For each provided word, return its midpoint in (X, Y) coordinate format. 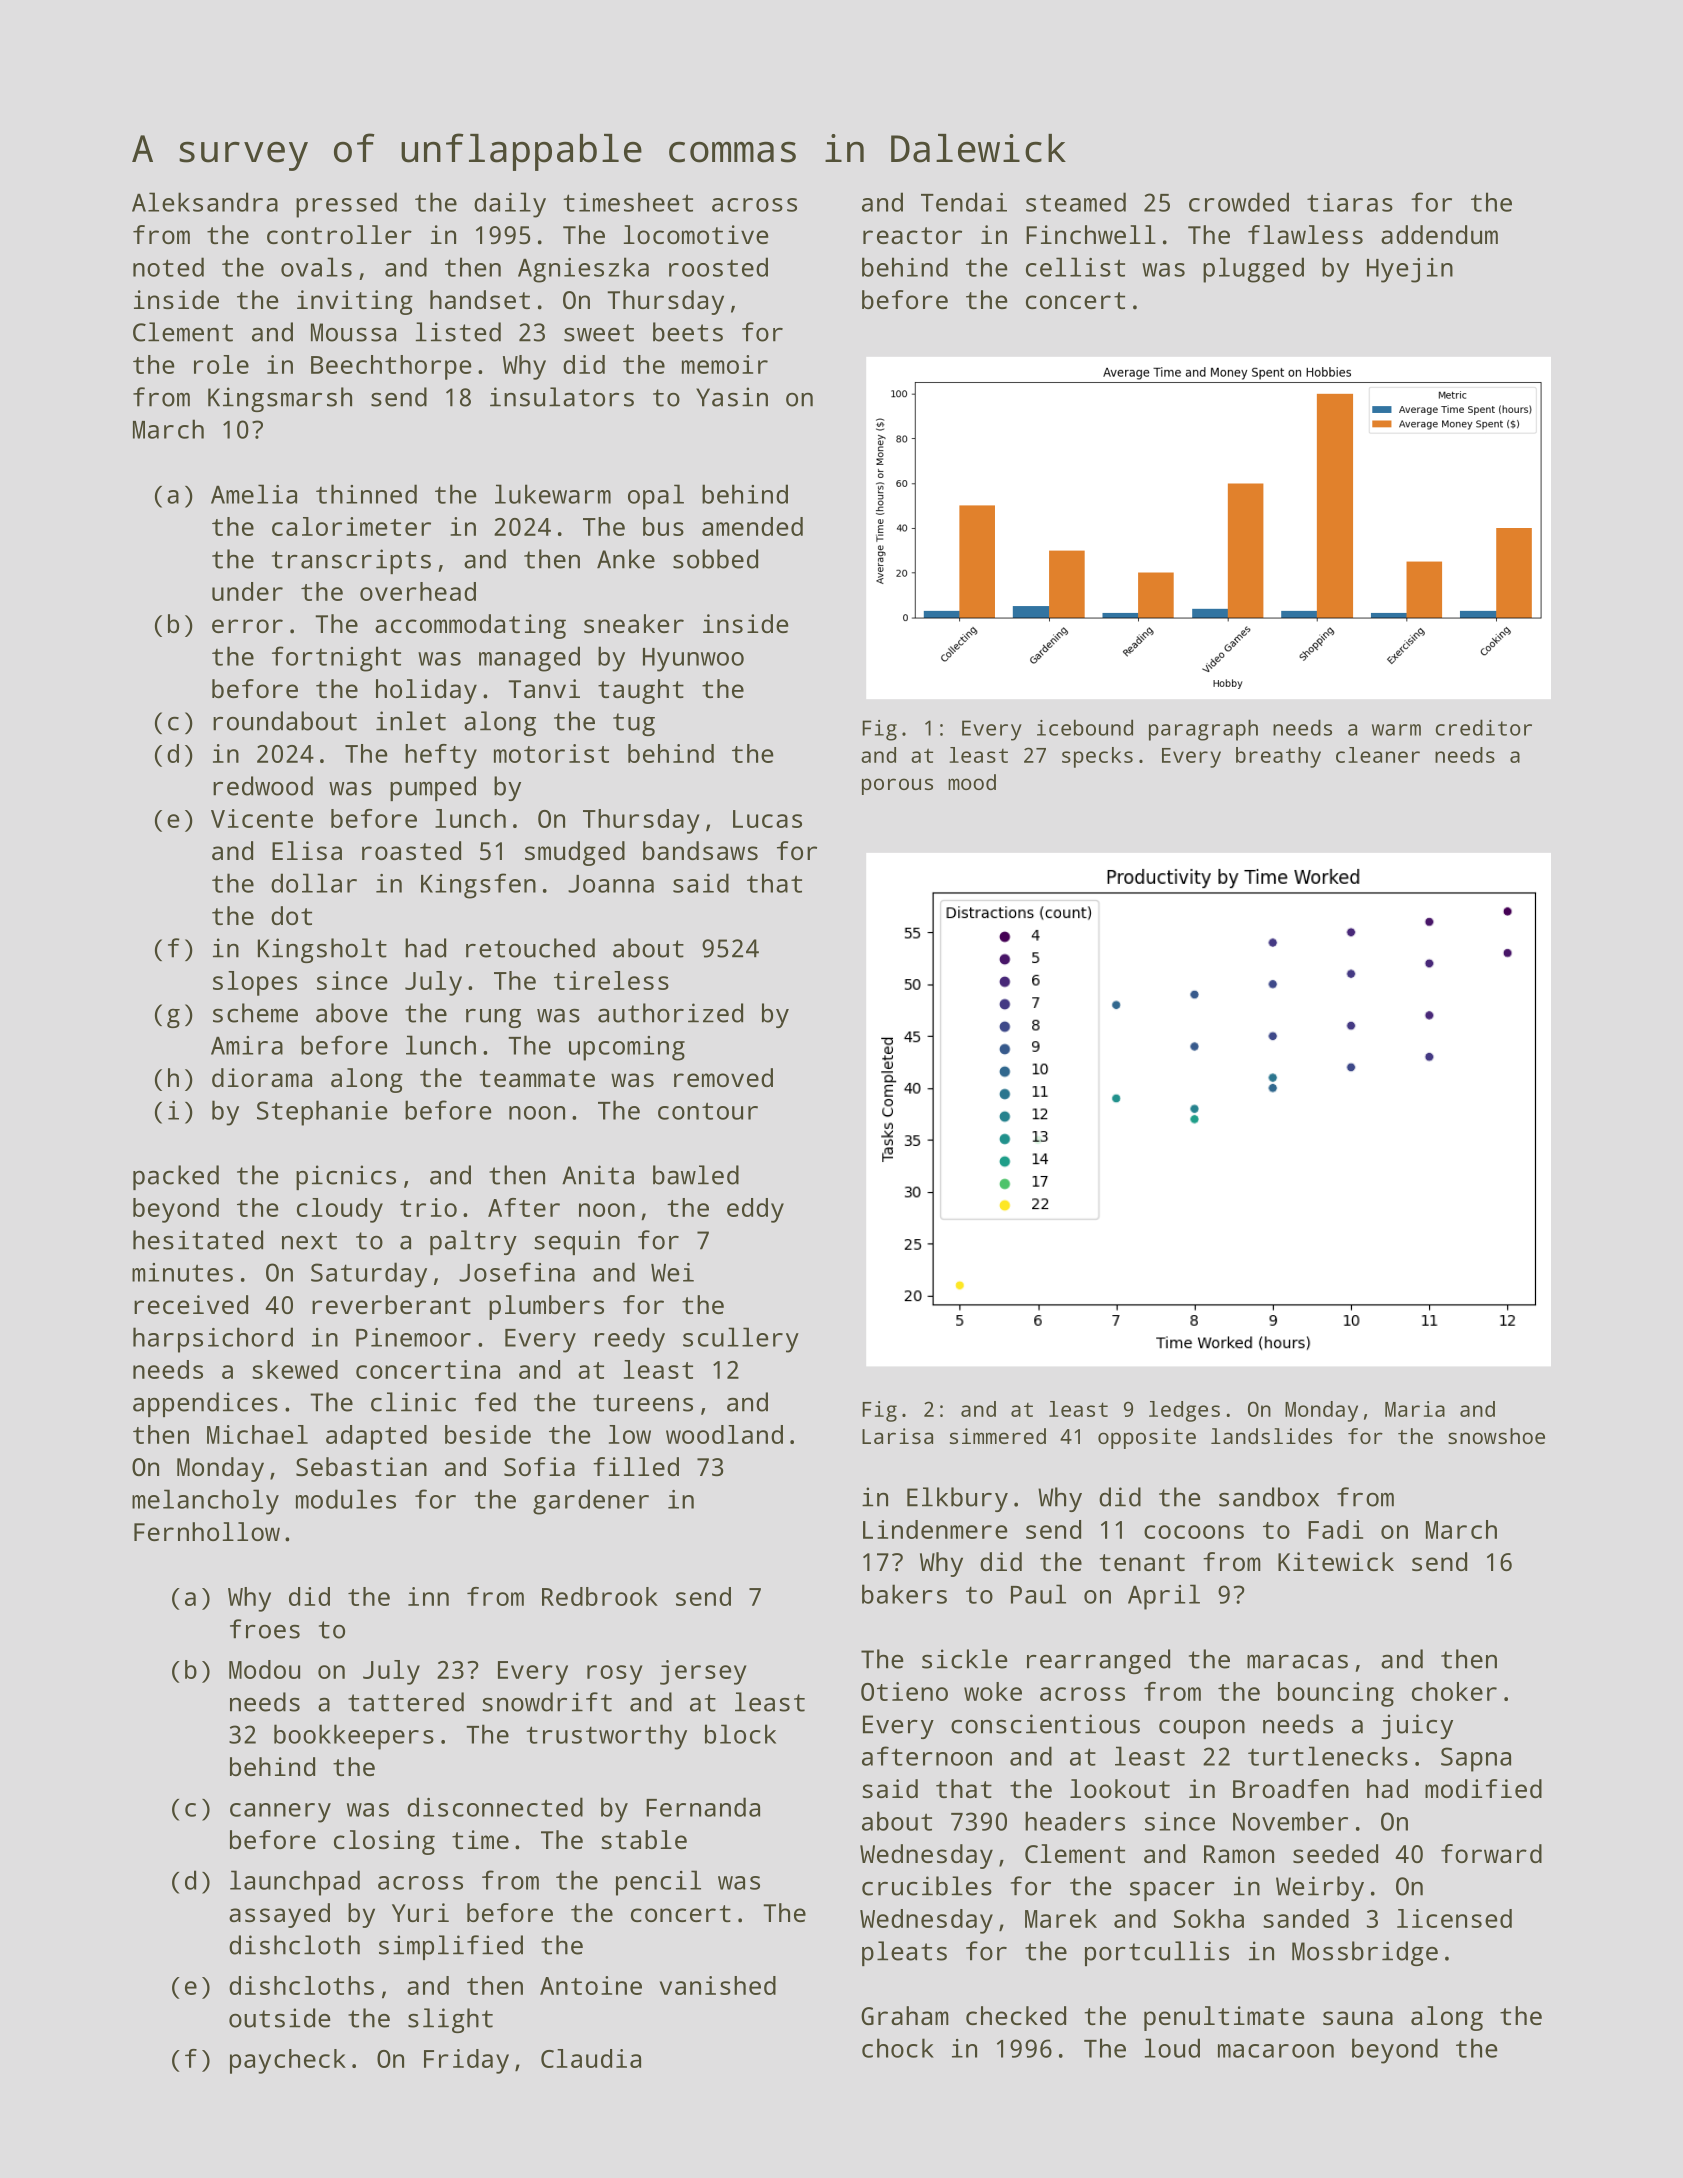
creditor (1484, 727)
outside (280, 2018)
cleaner (1378, 755)
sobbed (715, 559)
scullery (741, 1340)
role (221, 364)
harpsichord (213, 1340)
